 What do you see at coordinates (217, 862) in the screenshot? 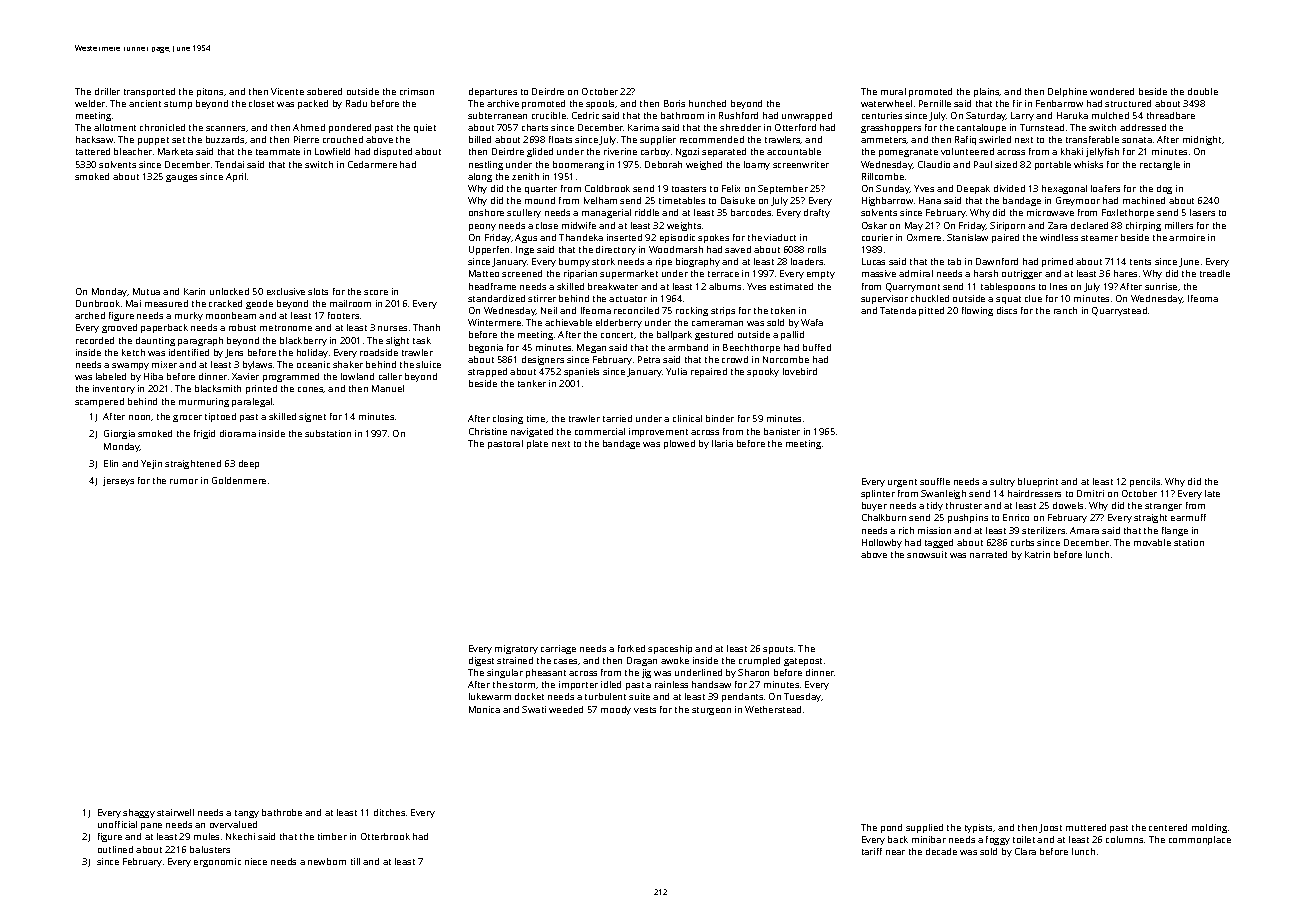
I see `ergonomic` at bounding box center [217, 862].
